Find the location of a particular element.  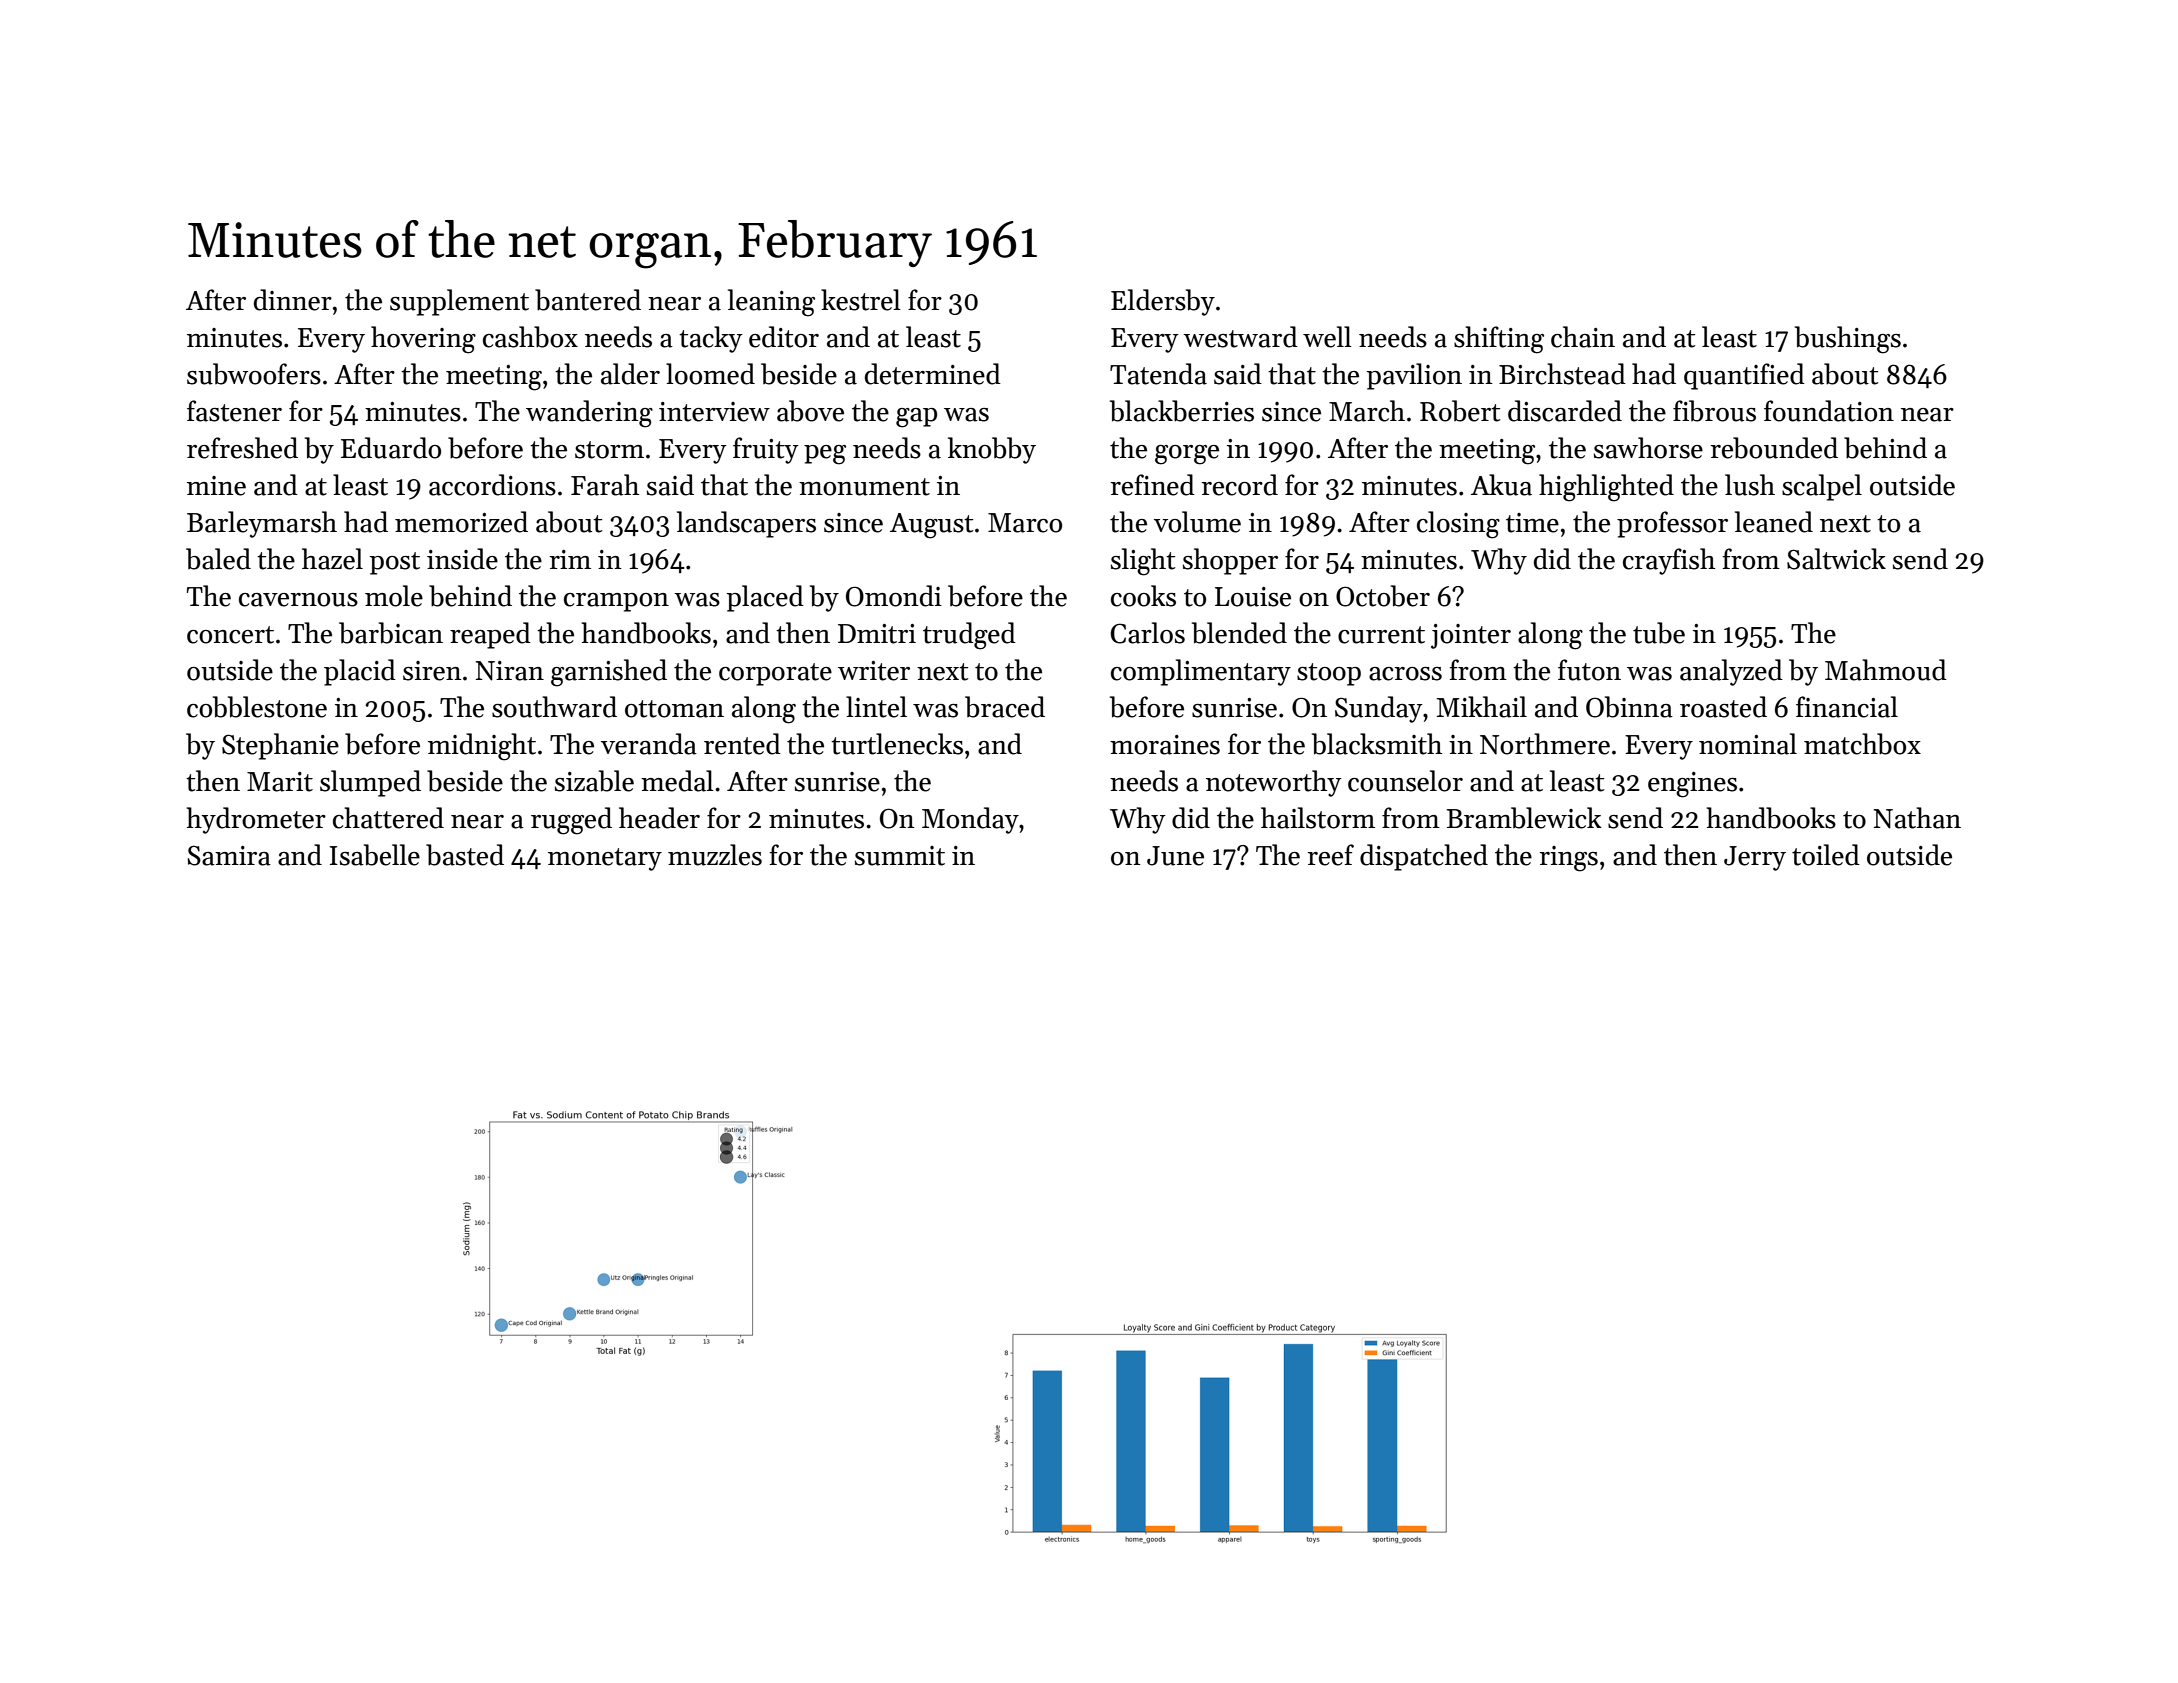

Isabelle is located at coordinates (375, 855).
